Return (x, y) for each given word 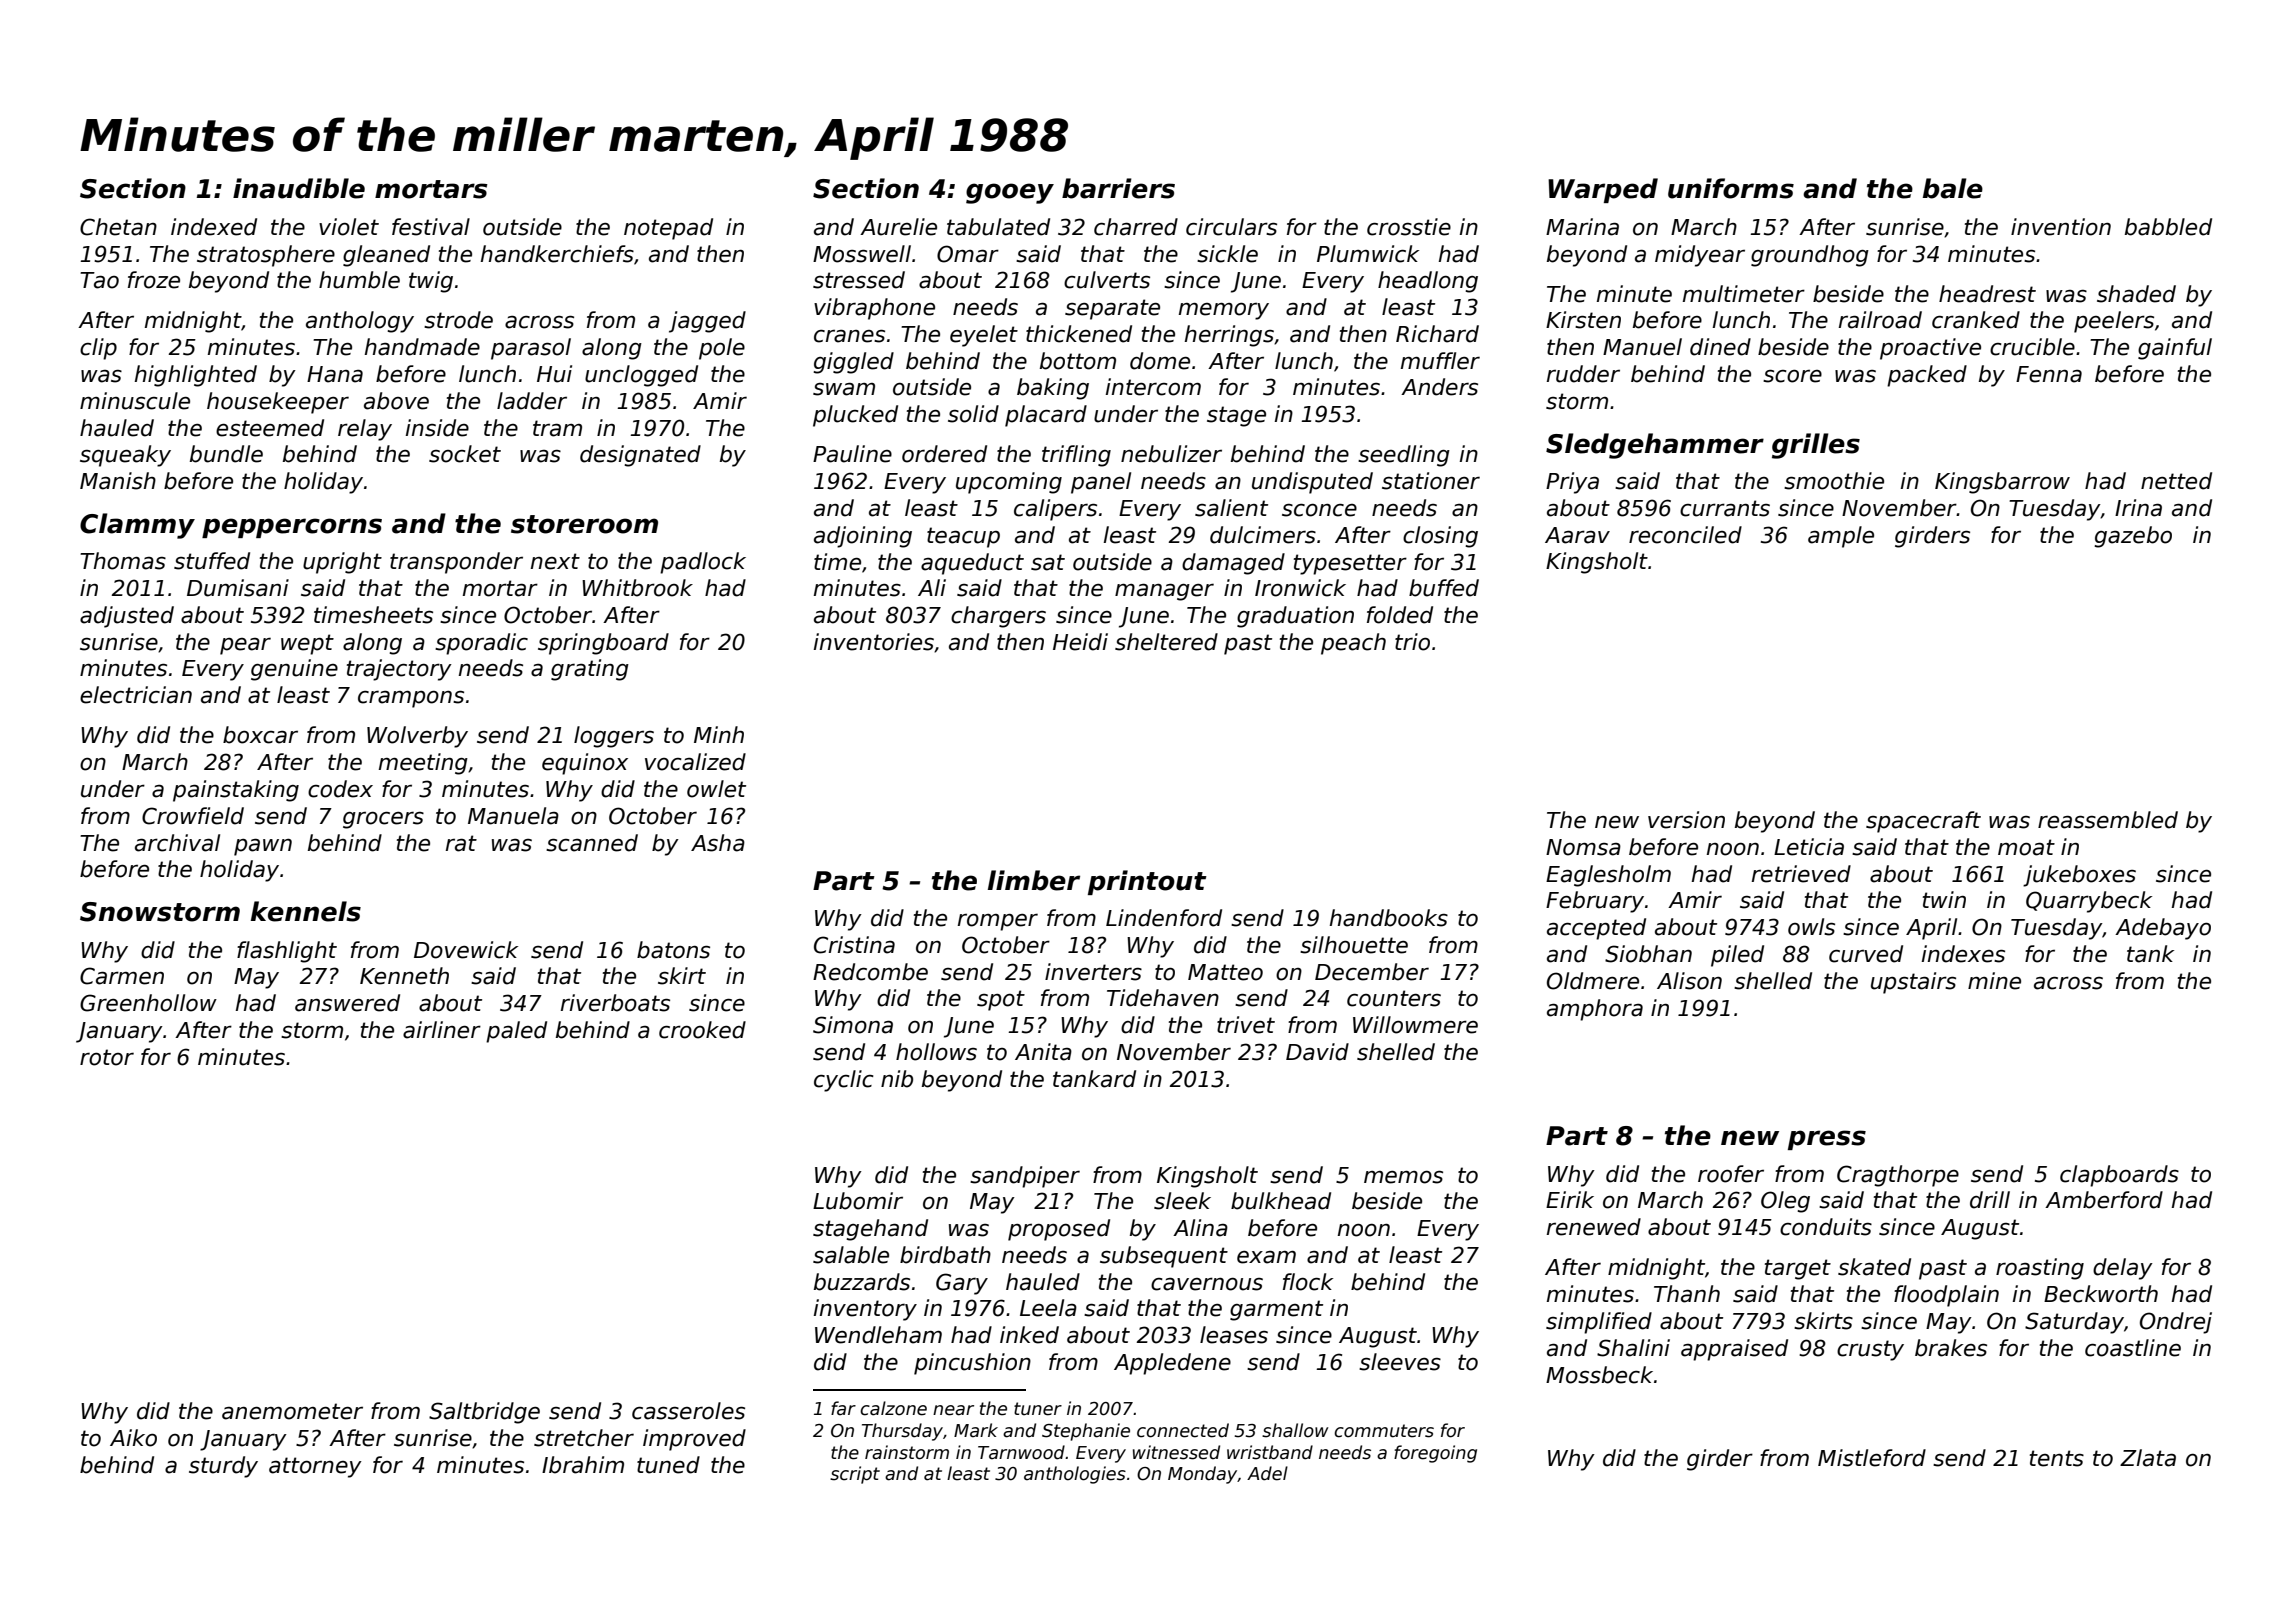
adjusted (127, 617)
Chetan (118, 227)
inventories (874, 642)
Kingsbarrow (2002, 483)
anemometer (292, 1411)
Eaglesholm (1608, 876)
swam (844, 389)
